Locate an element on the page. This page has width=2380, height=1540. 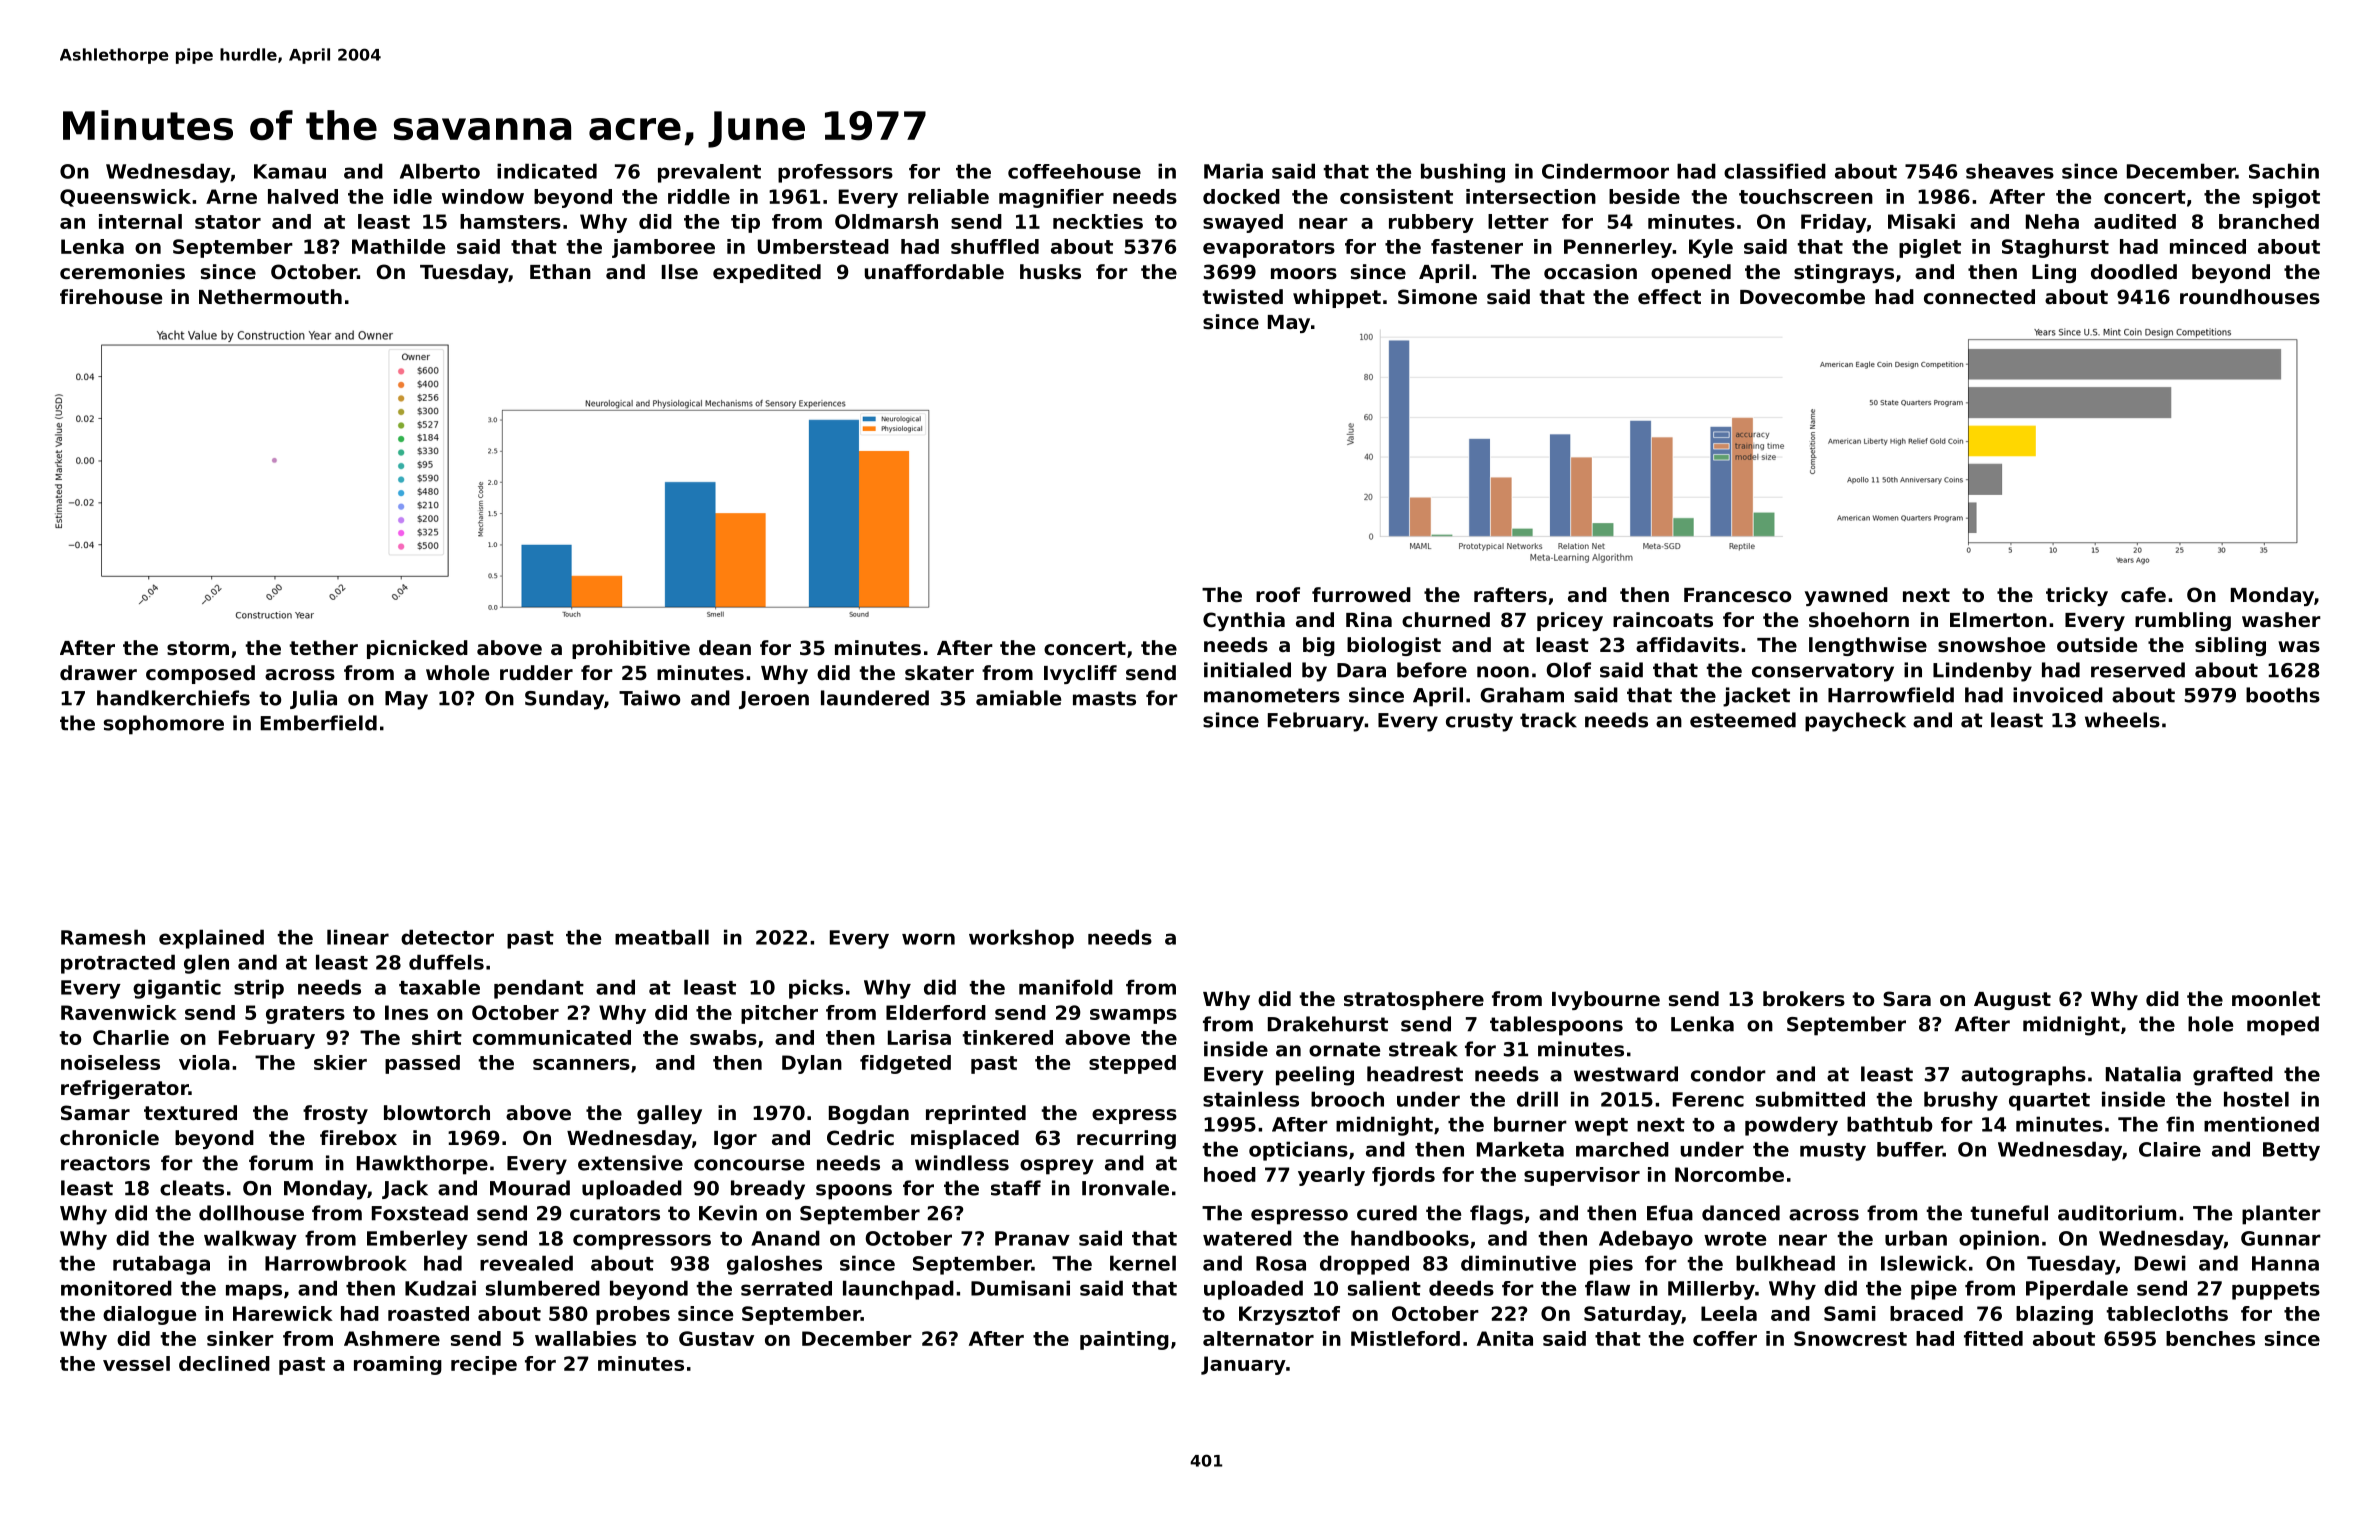
brokers is located at coordinates (1804, 999).
